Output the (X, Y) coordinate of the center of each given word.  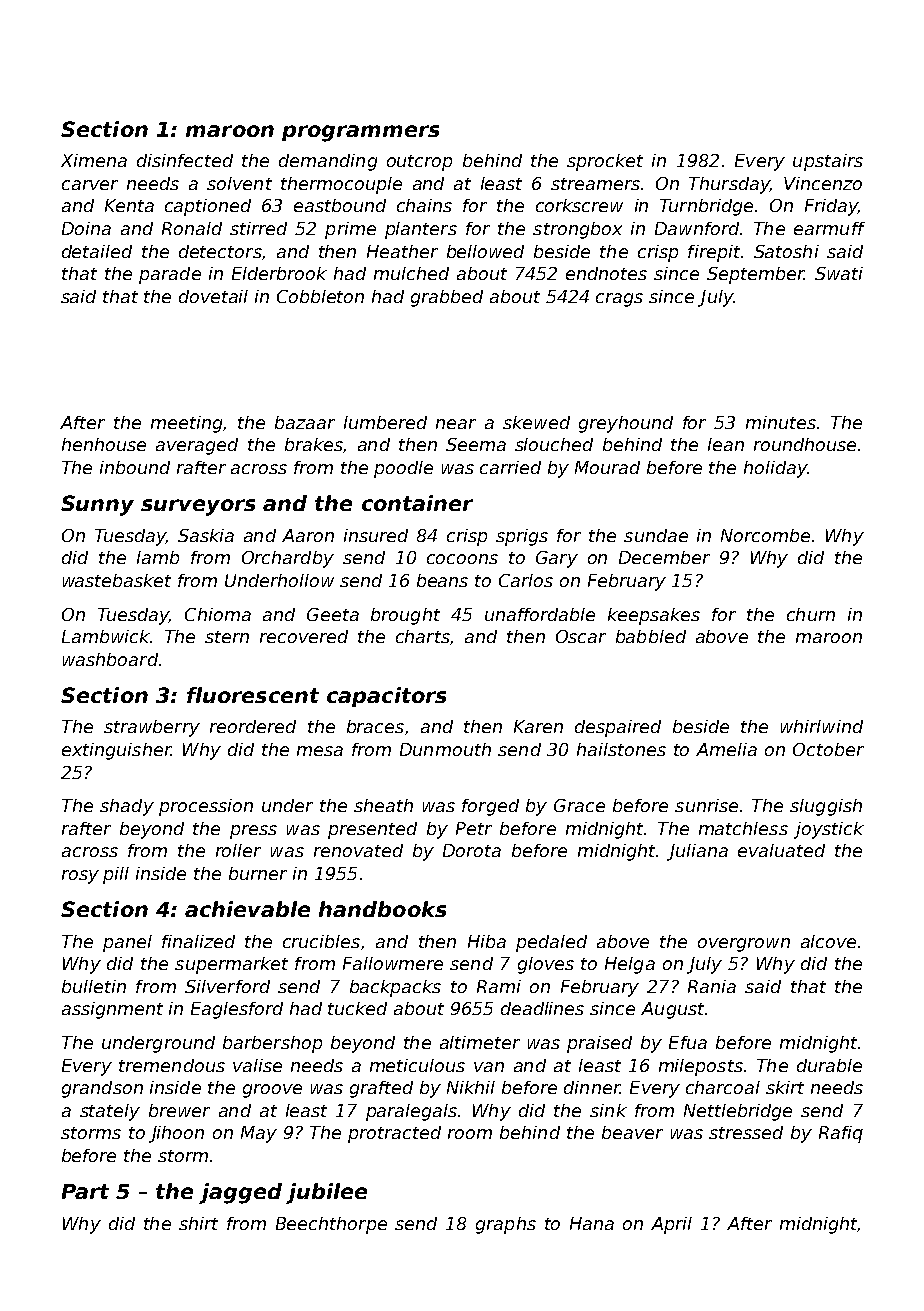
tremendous (172, 1065)
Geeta (333, 614)
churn (811, 614)
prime (350, 230)
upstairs (828, 162)
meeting (186, 424)
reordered (253, 726)
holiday (776, 469)
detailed (97, 251)
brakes (314, 444)
